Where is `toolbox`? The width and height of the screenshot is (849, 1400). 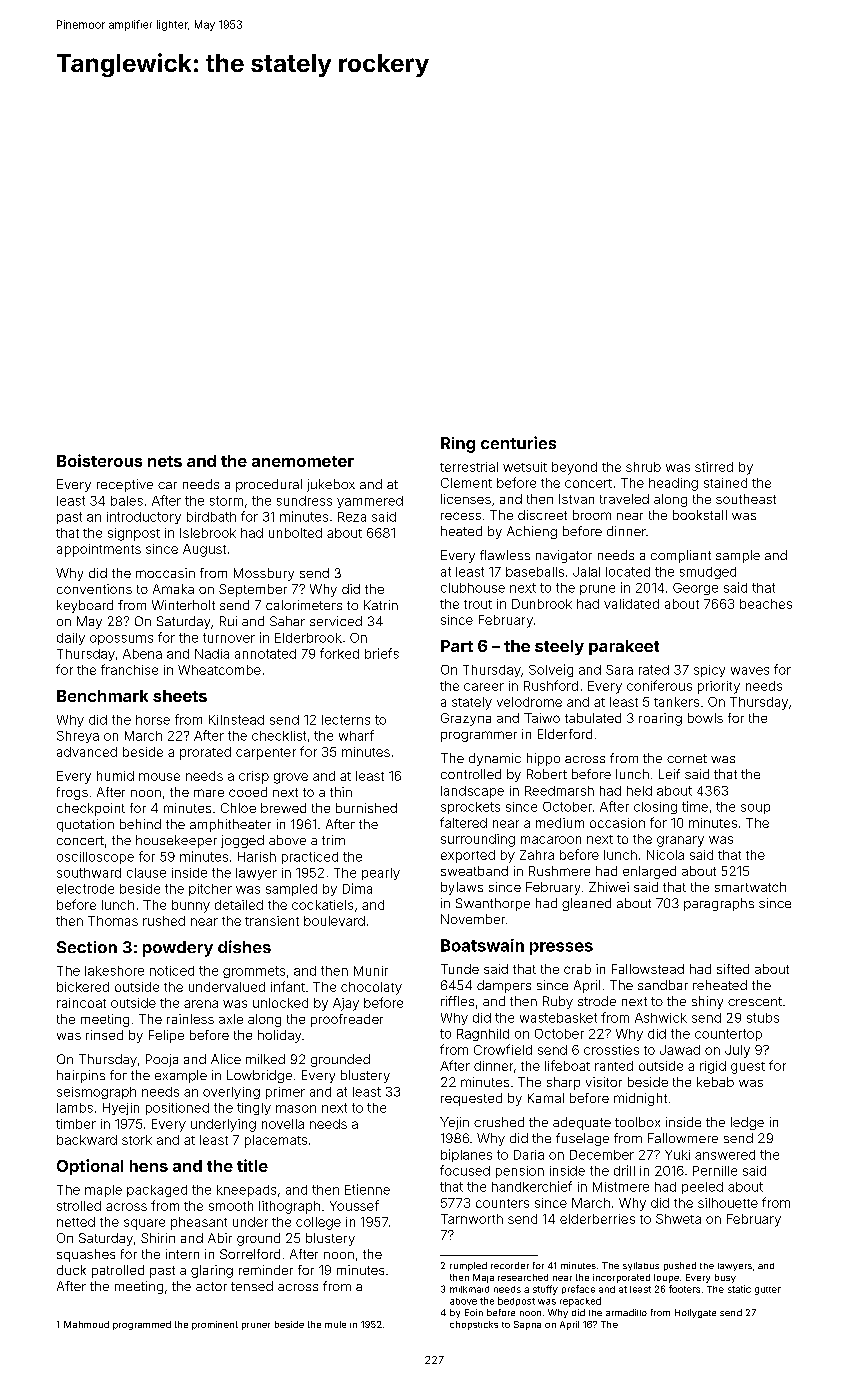
toolbox is located at coordinates (637, 1122).
